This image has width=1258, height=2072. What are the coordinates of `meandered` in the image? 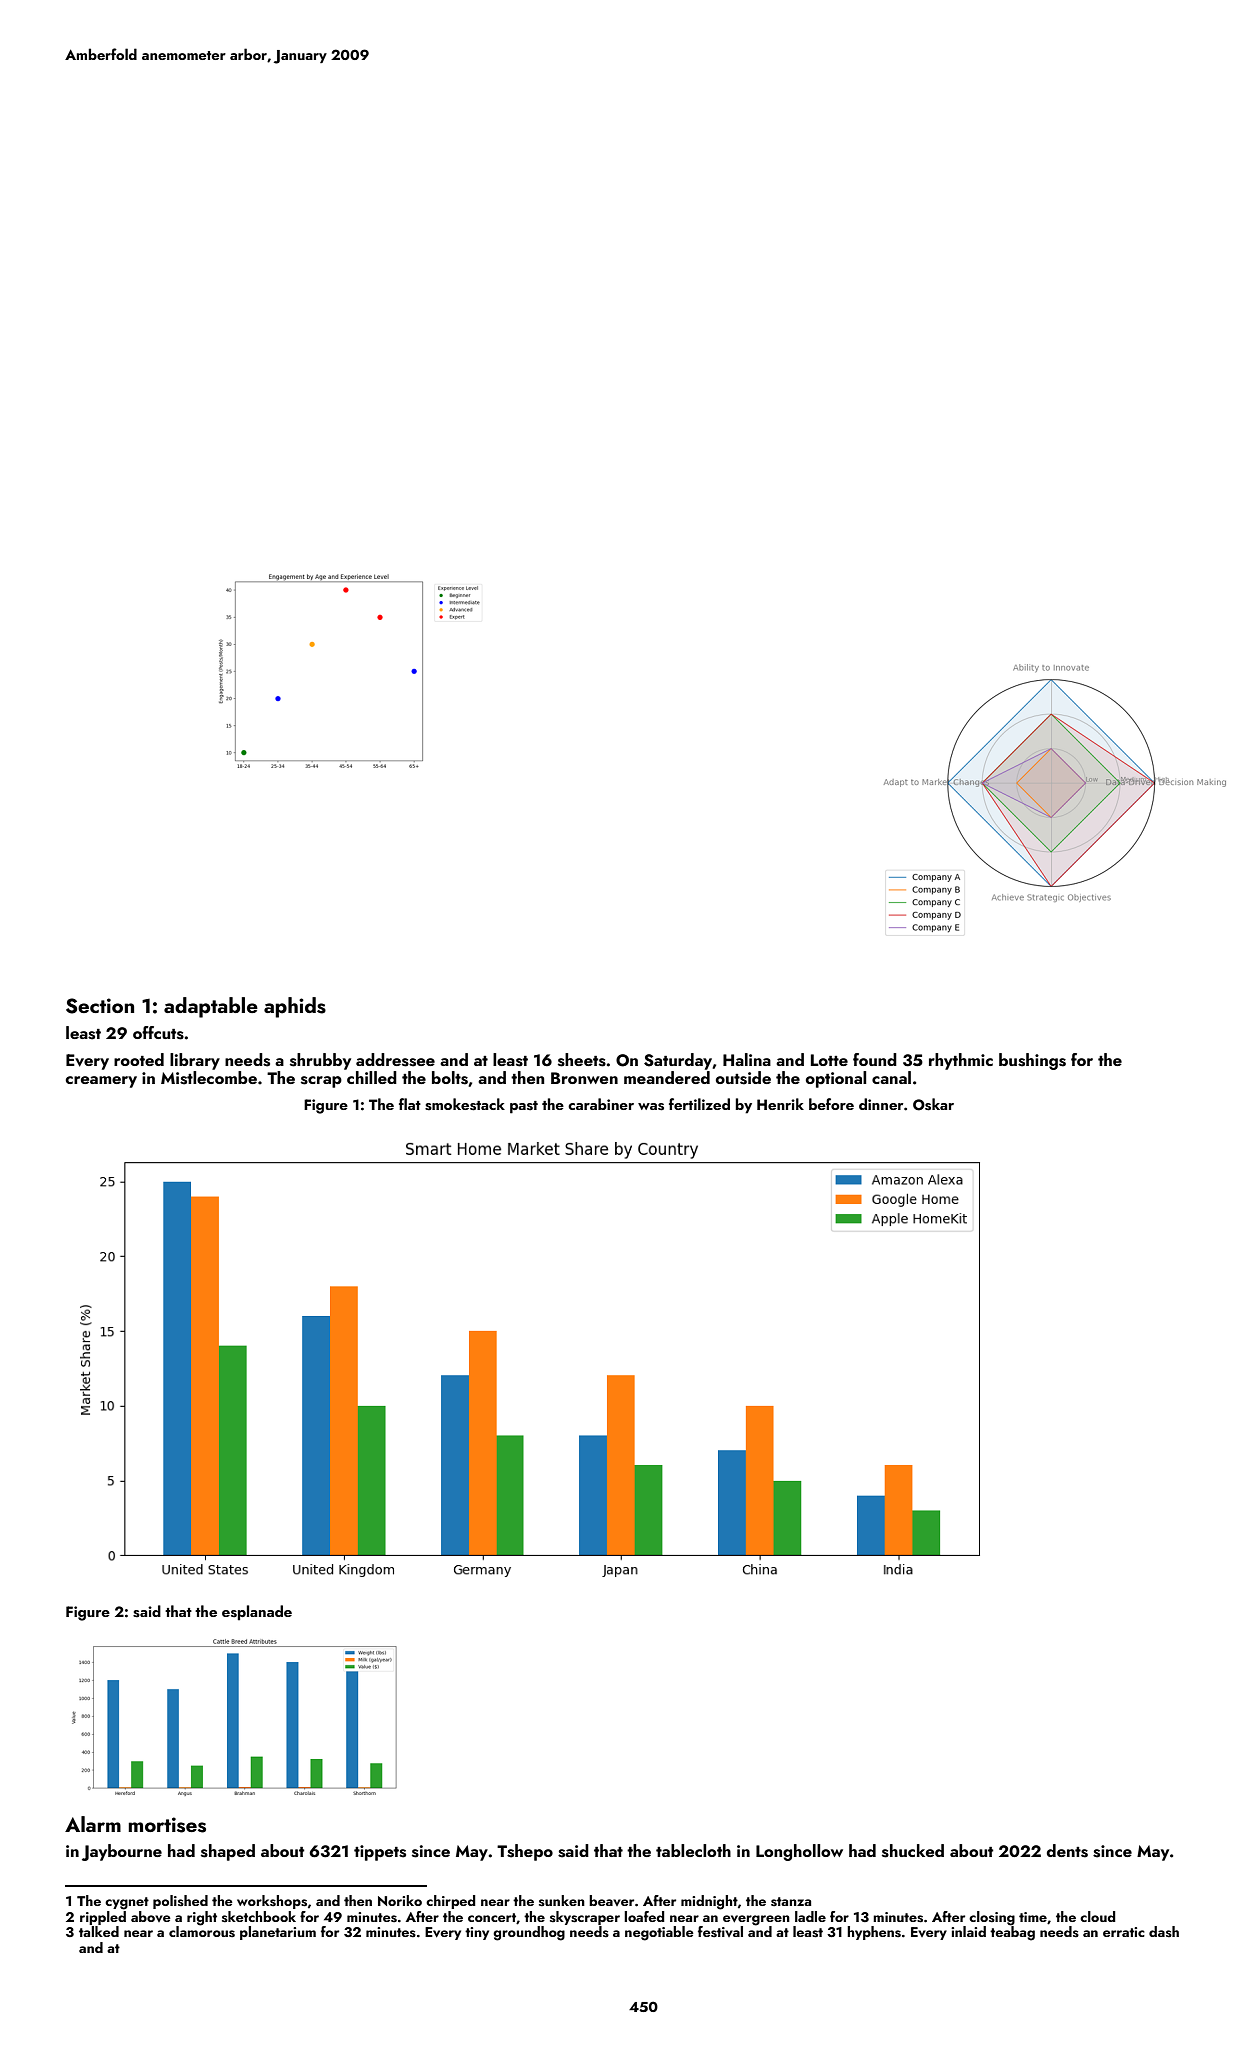 It's located at (667, 1077).
